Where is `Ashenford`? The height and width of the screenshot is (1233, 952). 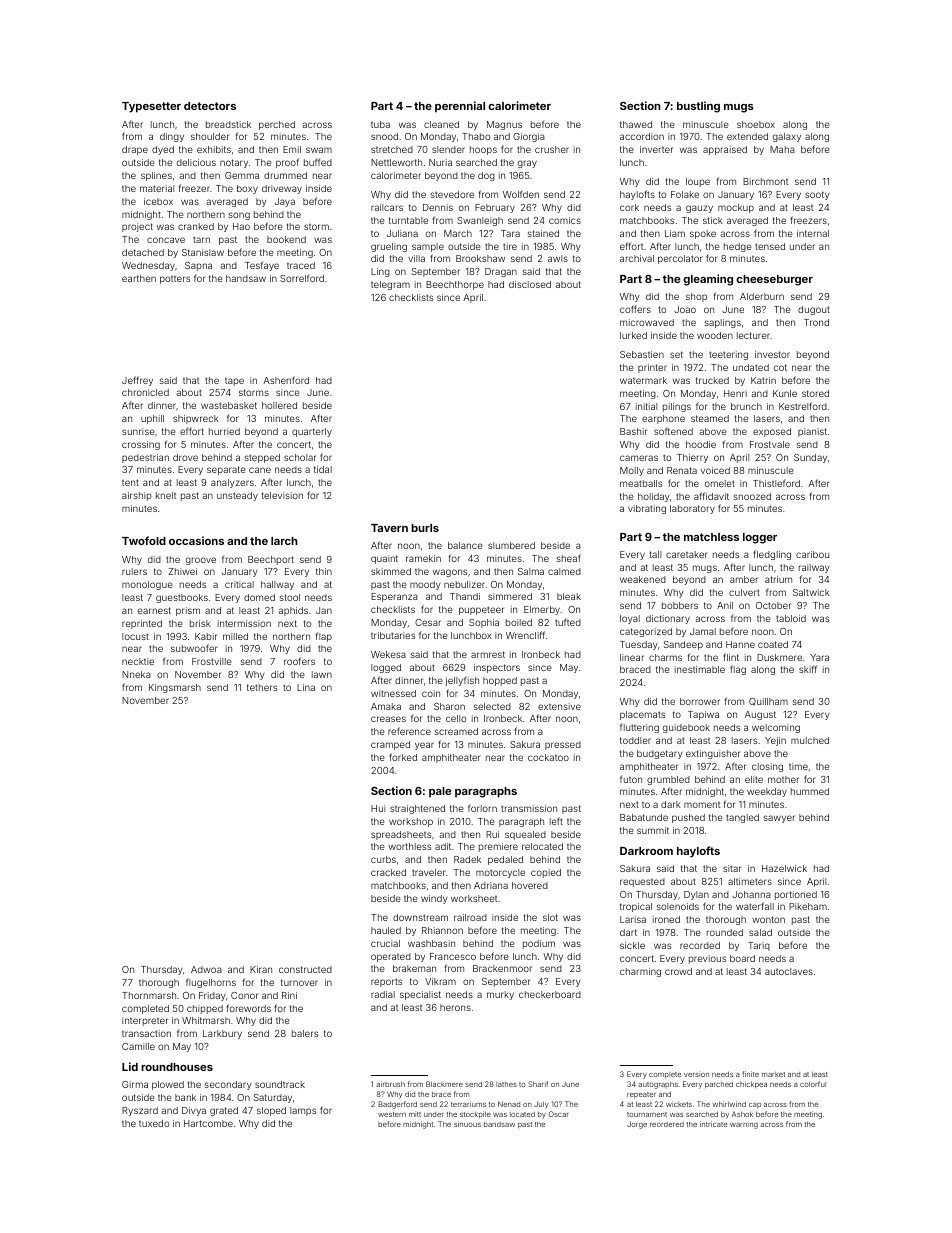
Ashenford is located at coordinates (286, 380).
